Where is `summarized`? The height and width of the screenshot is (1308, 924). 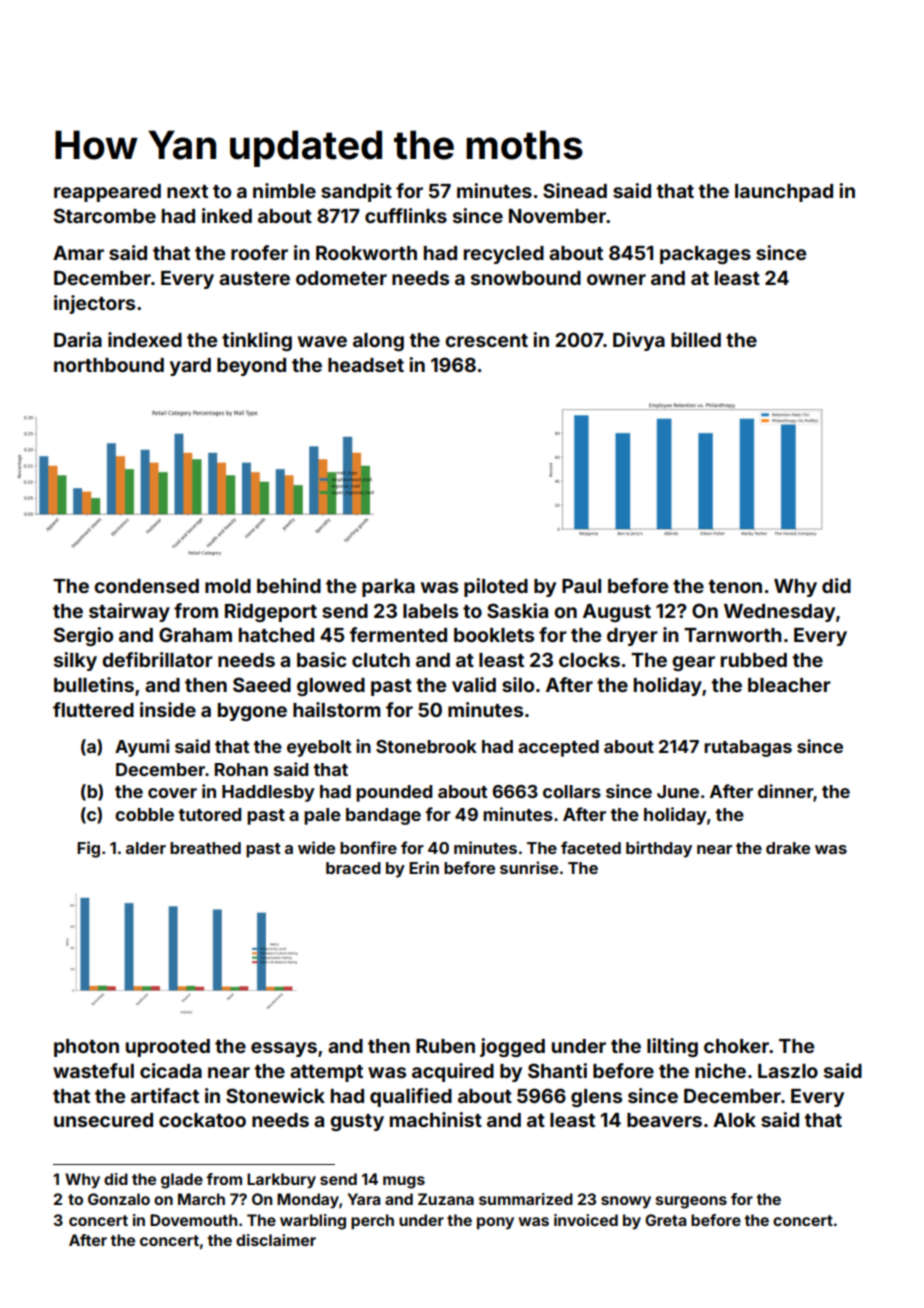
summarized is located at coordinates (526, 1199).
